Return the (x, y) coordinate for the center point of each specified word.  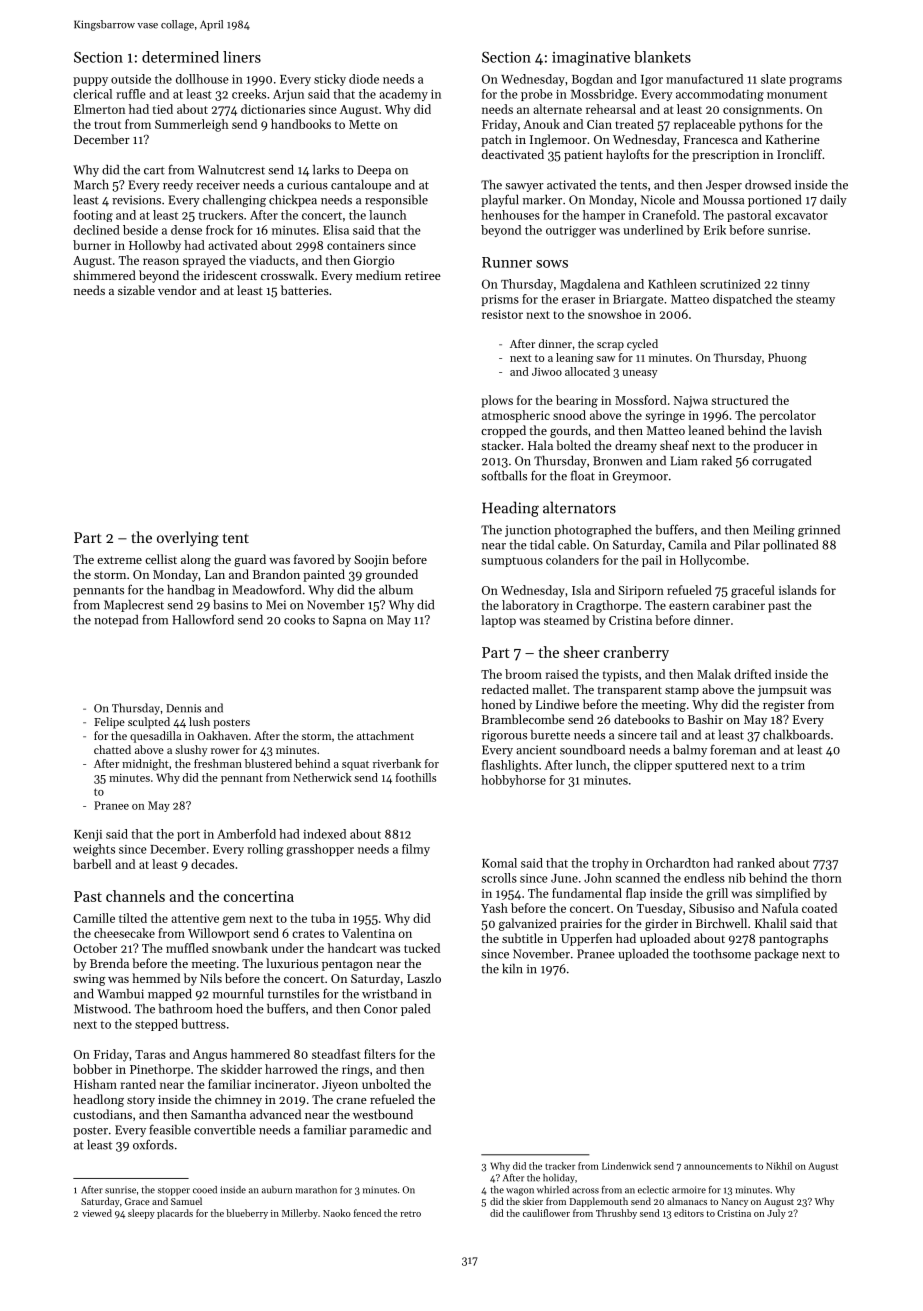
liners (242, 57)
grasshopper (320, 850)
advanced (275, 1114)
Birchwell (721, 923)
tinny (795, 285)
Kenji (88, 835)
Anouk (541, 124)
